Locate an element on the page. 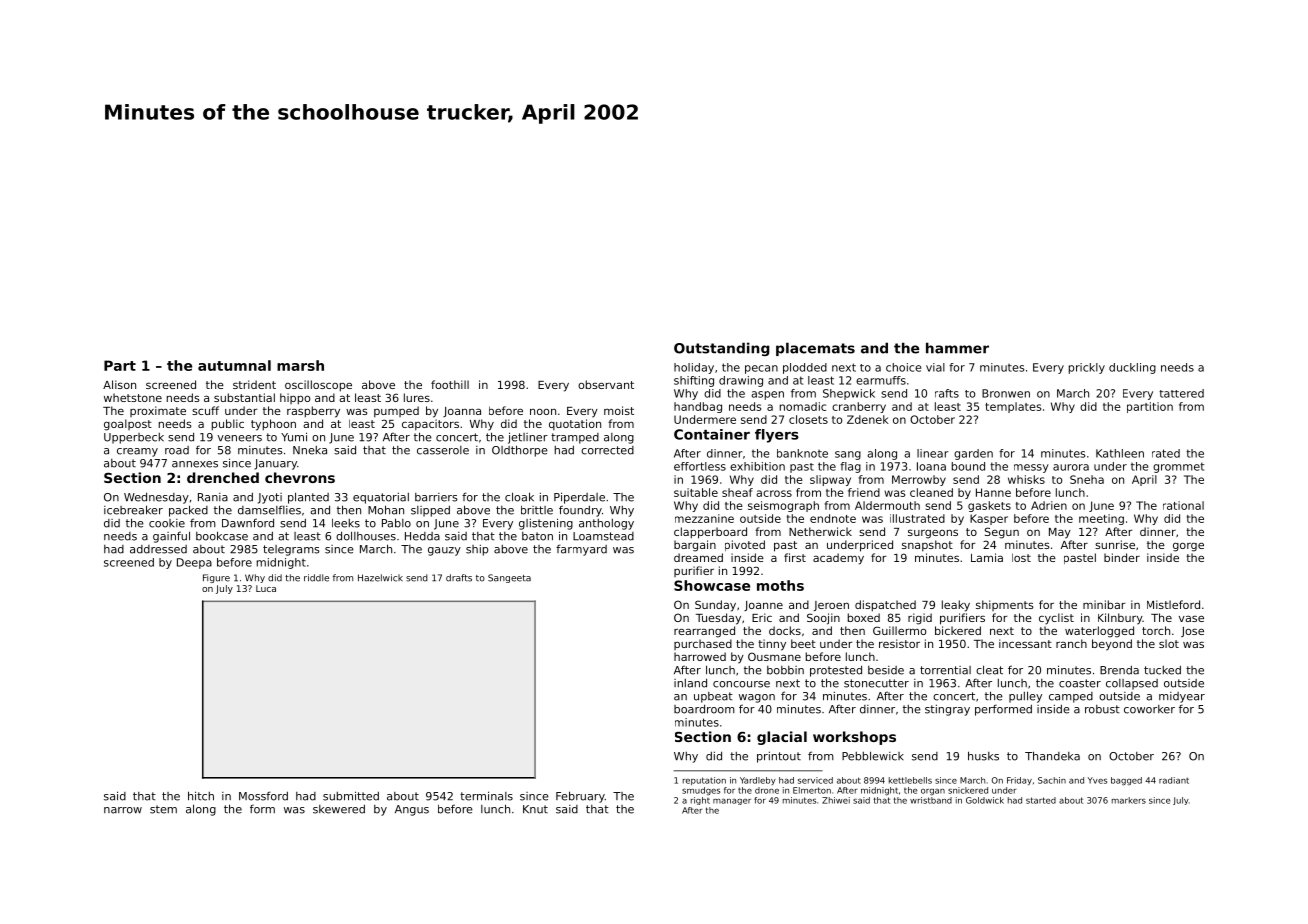 This image has height=924, width=1308. equatorial is located at coordinates (381, 498).
